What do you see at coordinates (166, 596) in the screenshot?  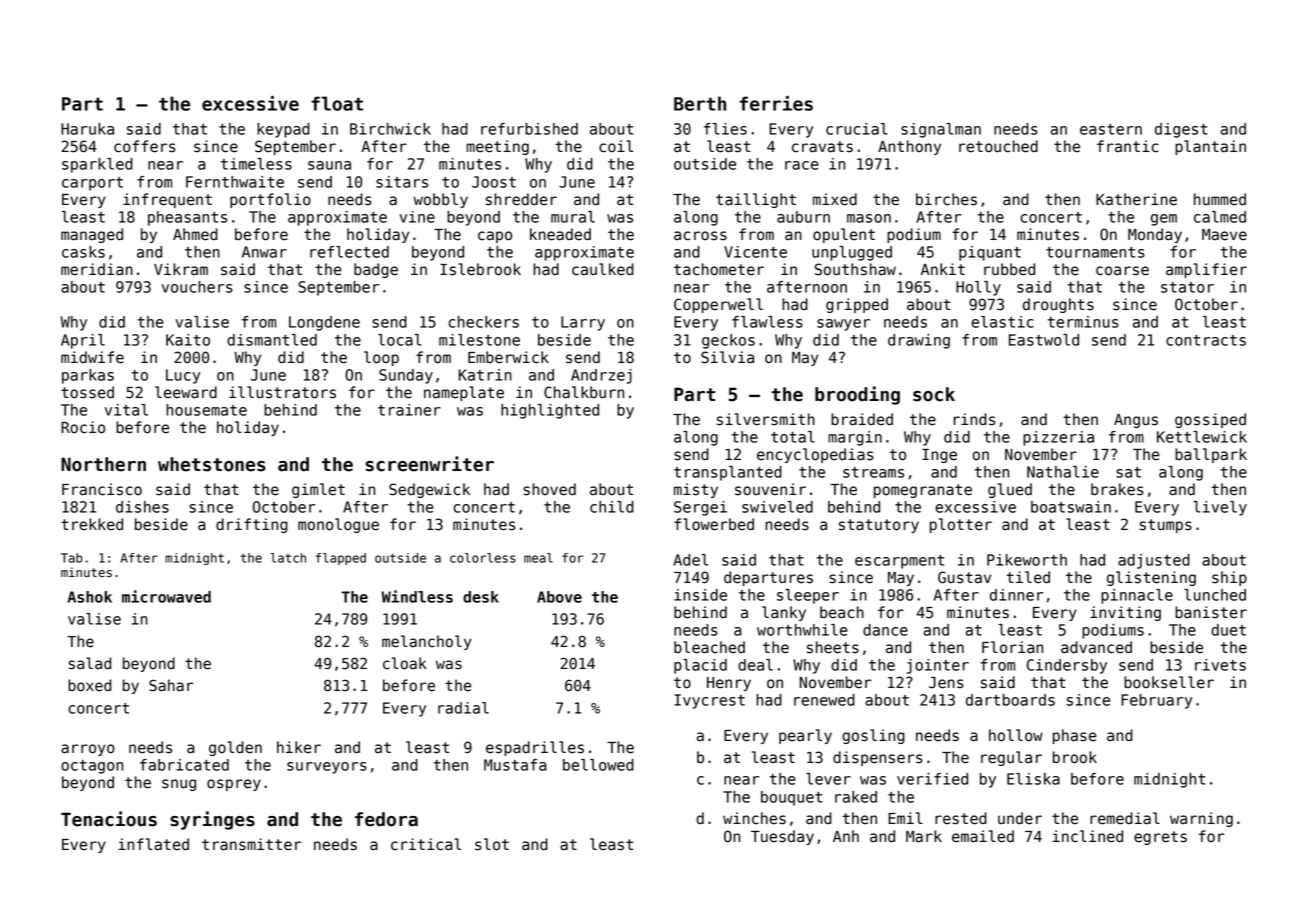 I see `microwaved` at bounding box center [166, 596].
